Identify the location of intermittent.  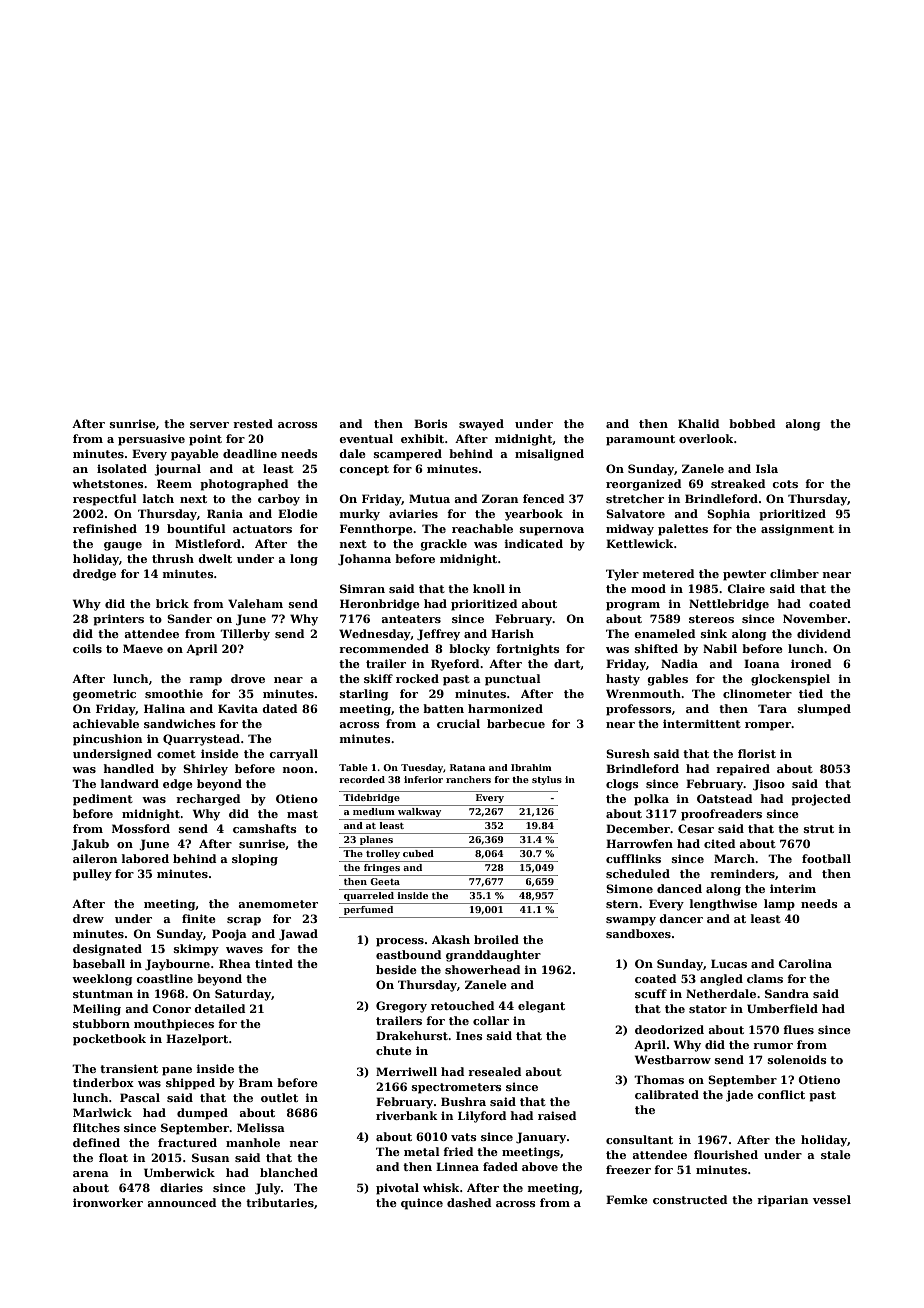
(702, 723).
